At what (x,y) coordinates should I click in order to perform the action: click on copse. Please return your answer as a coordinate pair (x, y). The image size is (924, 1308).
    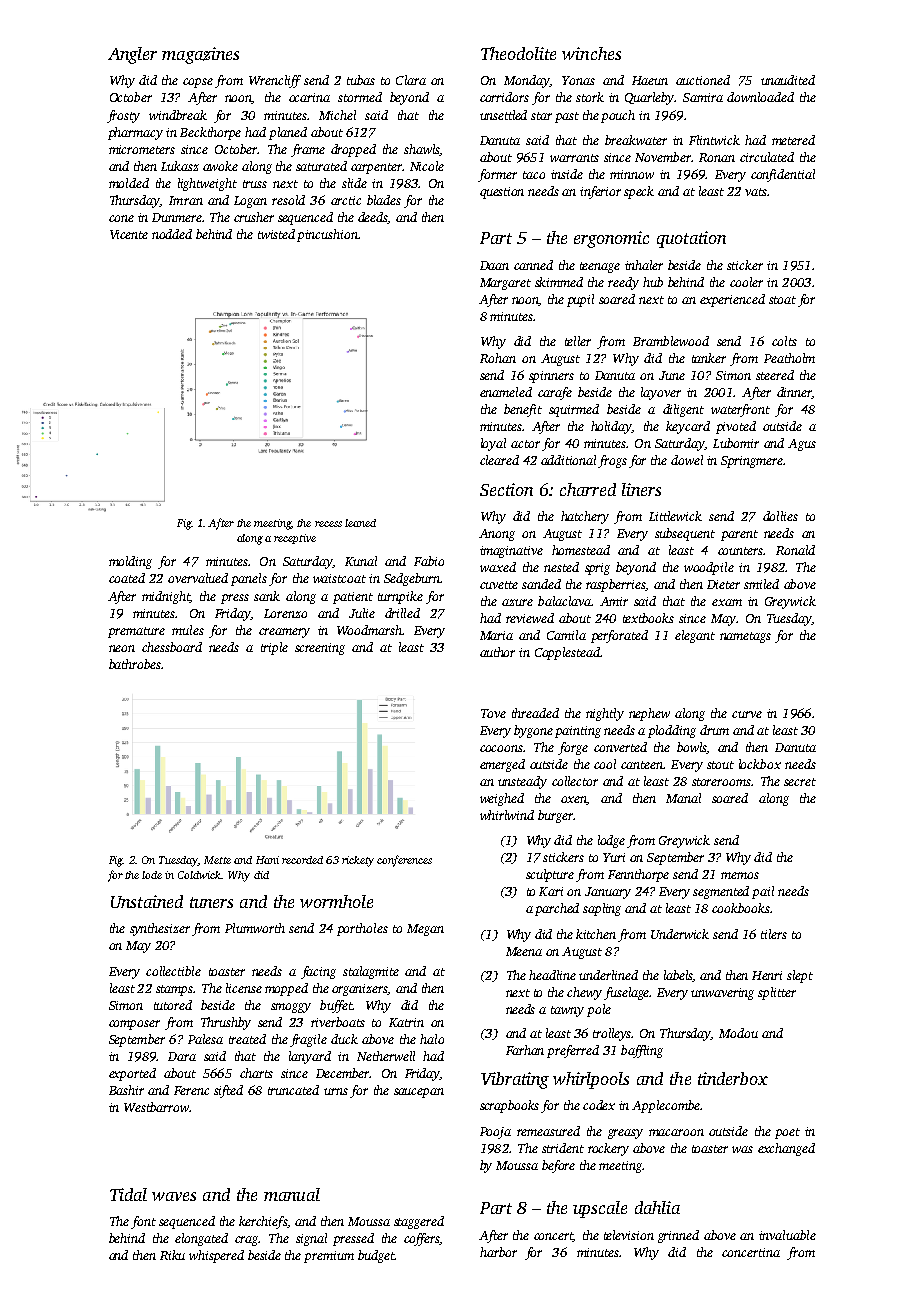
    Looking at the image, I should click on (198, 83).
